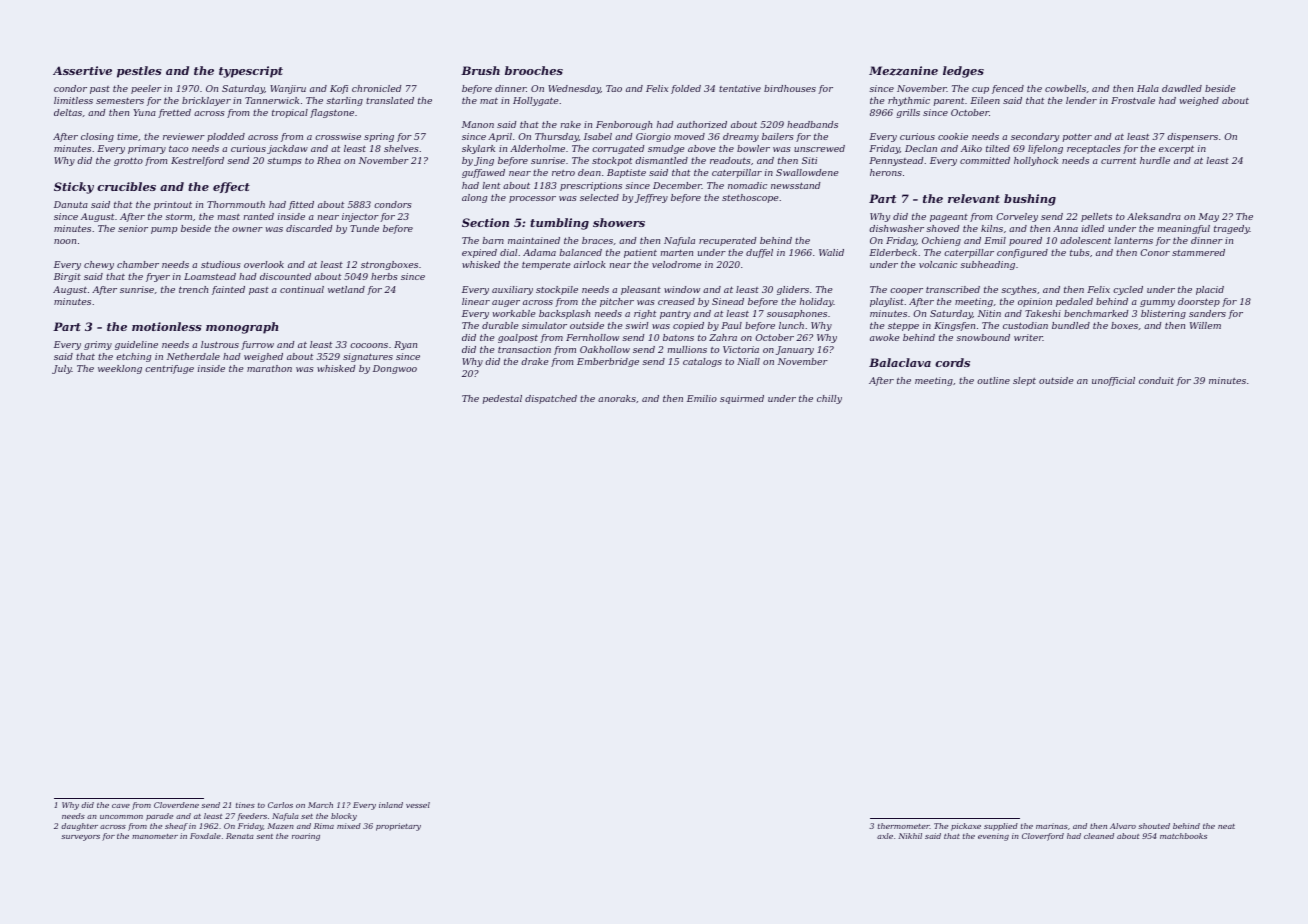 This screenshot has width=1308, height=924. Describe the element at coordinates (885, 836) in the screenshot. I see `axle` at that location.
